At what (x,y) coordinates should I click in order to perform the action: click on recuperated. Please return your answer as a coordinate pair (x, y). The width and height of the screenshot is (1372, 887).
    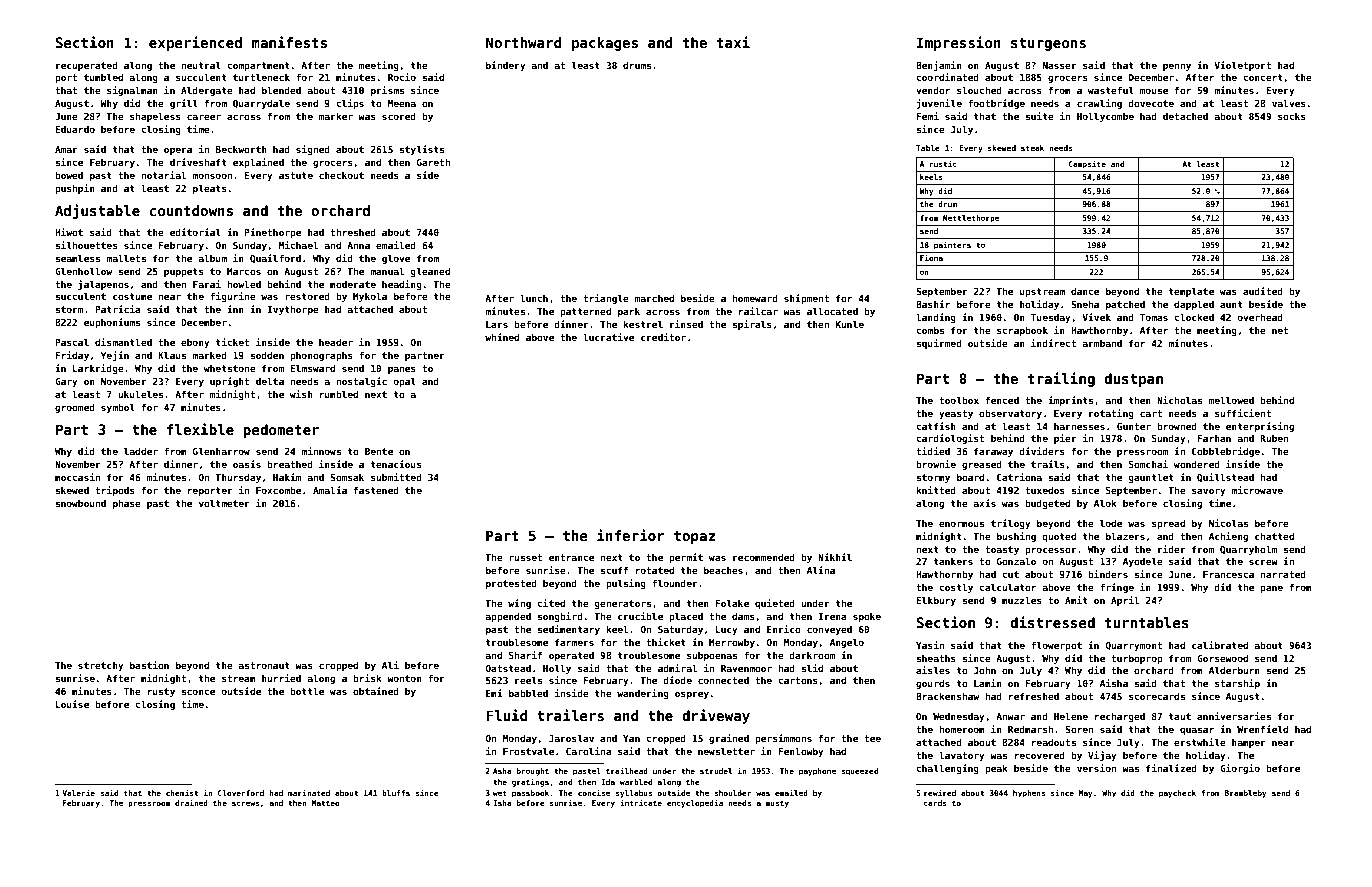
    Looking at the image, I should click on (87, 66).
